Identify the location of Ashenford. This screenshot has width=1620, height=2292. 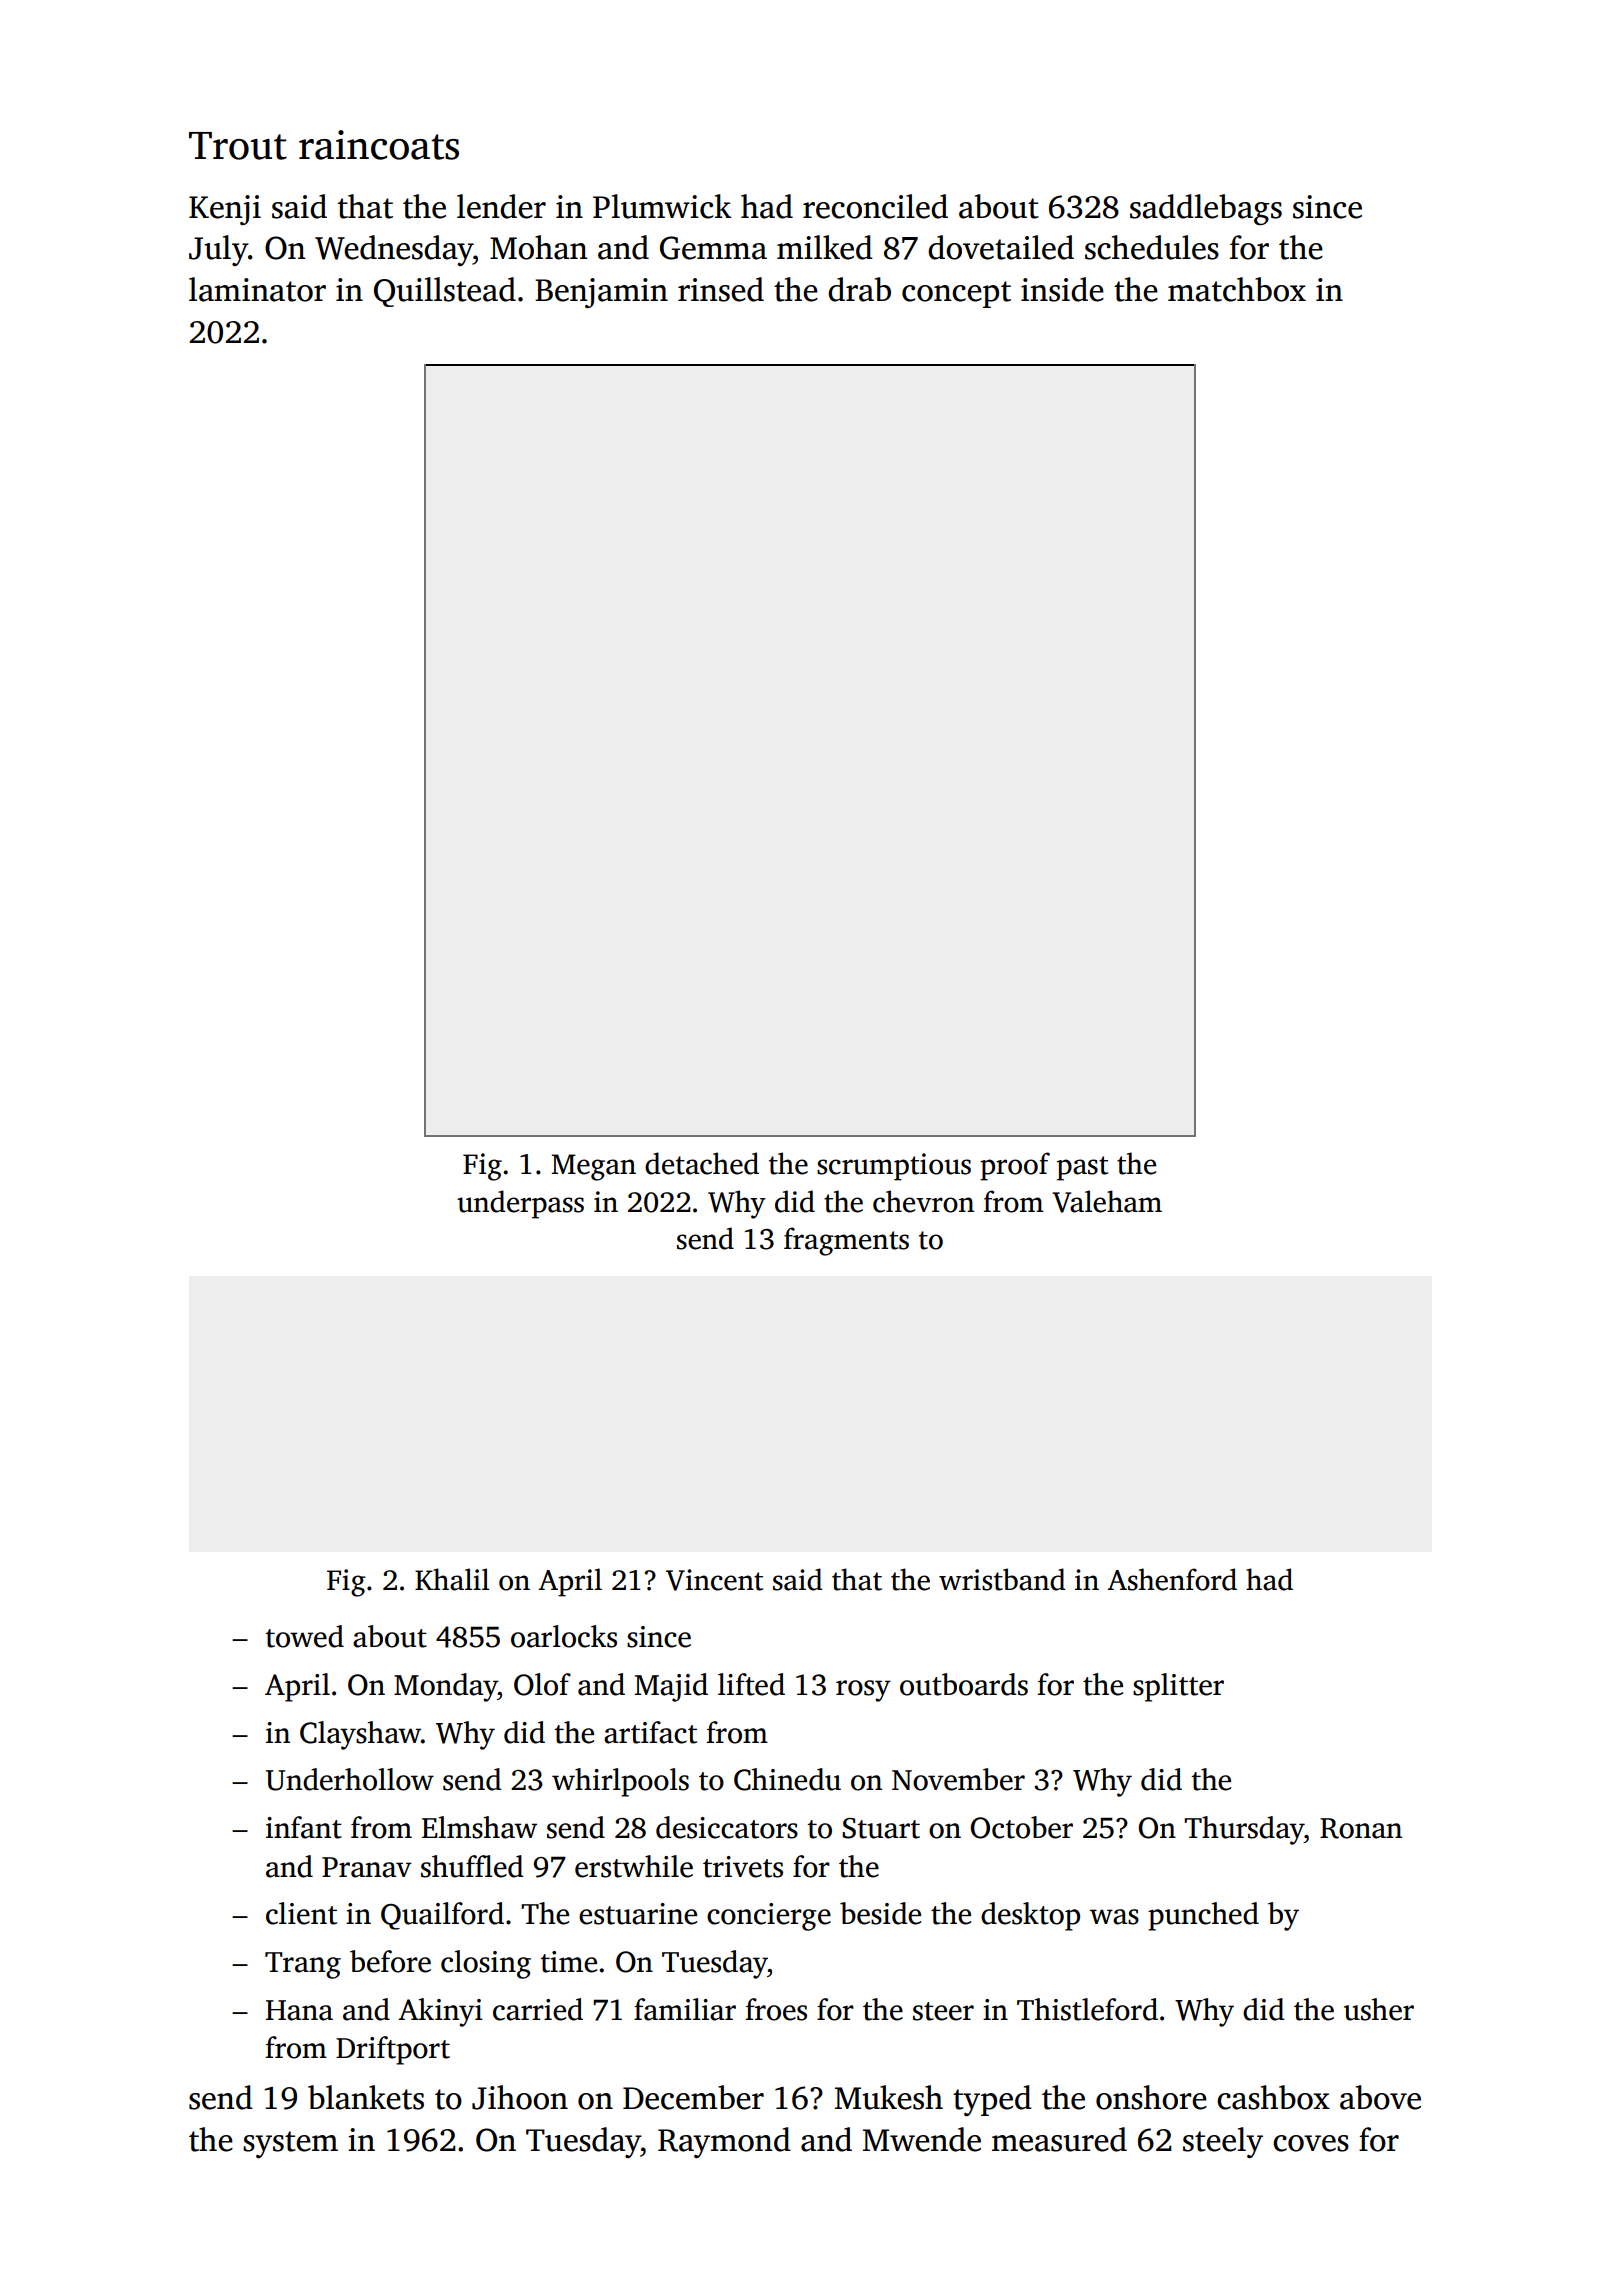
(1172, 1579).
